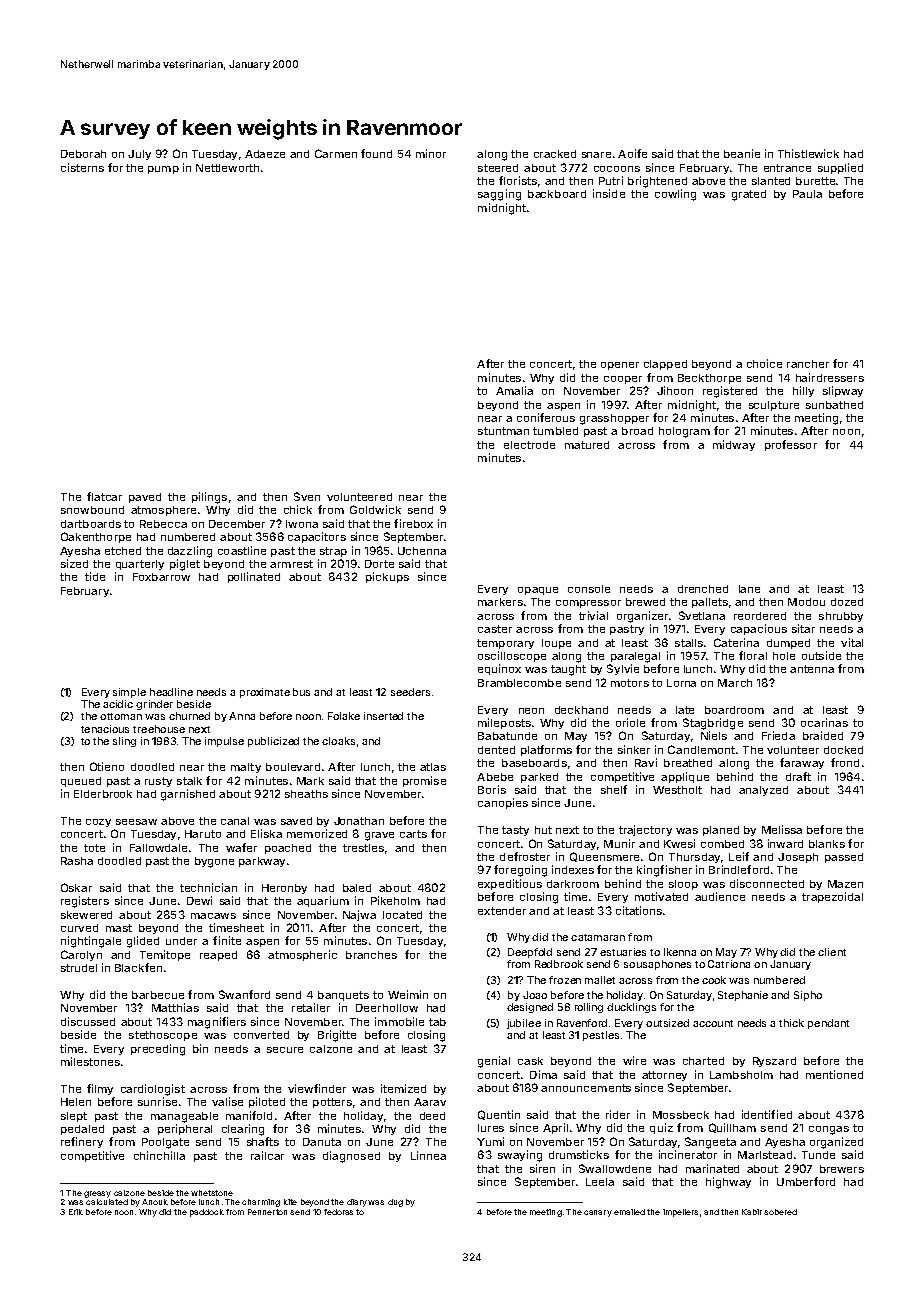 The image size is (924, 1308). What do you see at coordinates (499, 195) in the document?
I see `sagging` at bounding box center [499, 195].
